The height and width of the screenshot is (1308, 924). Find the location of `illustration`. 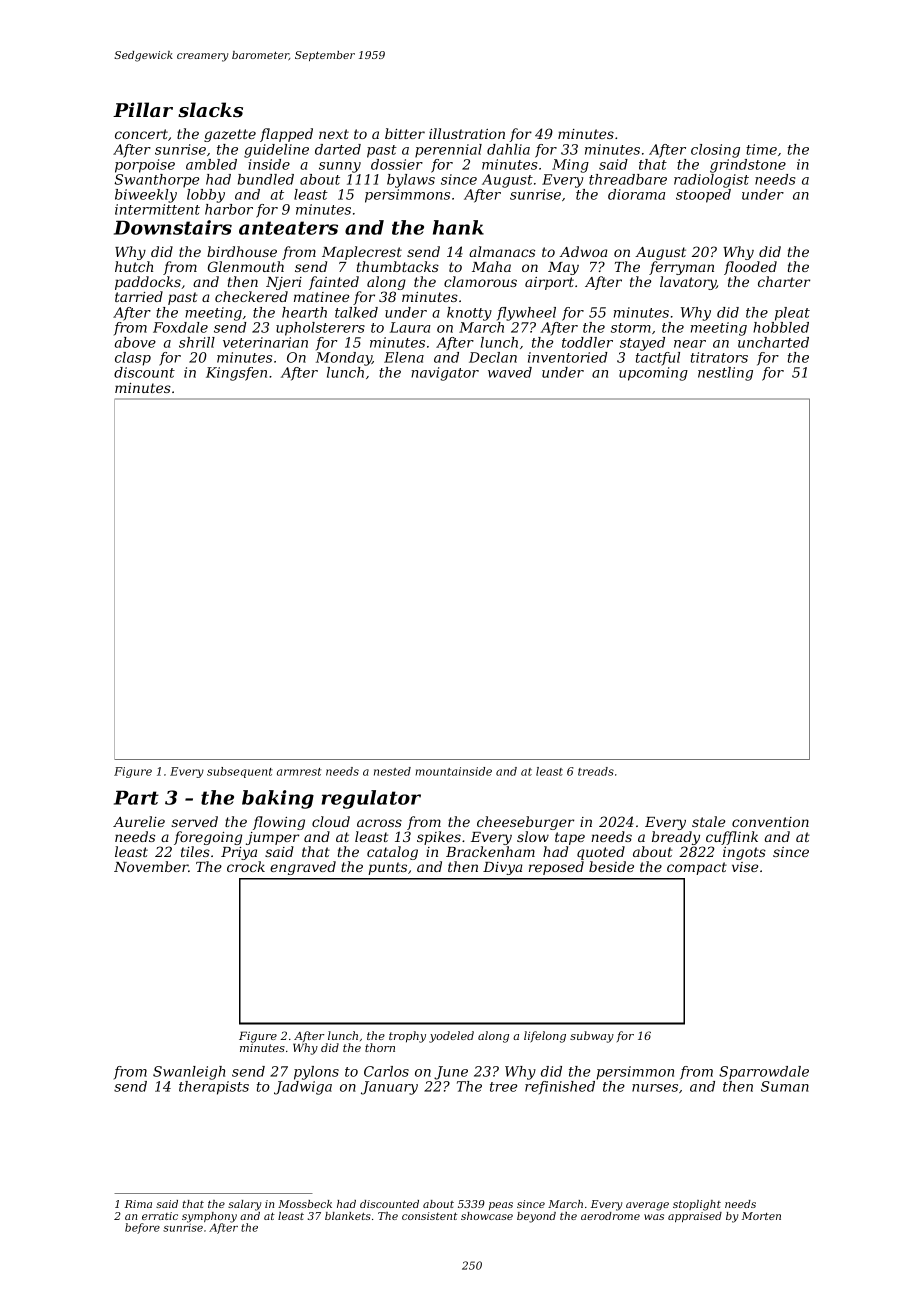

illustration is located at coordinates (467, 133).
